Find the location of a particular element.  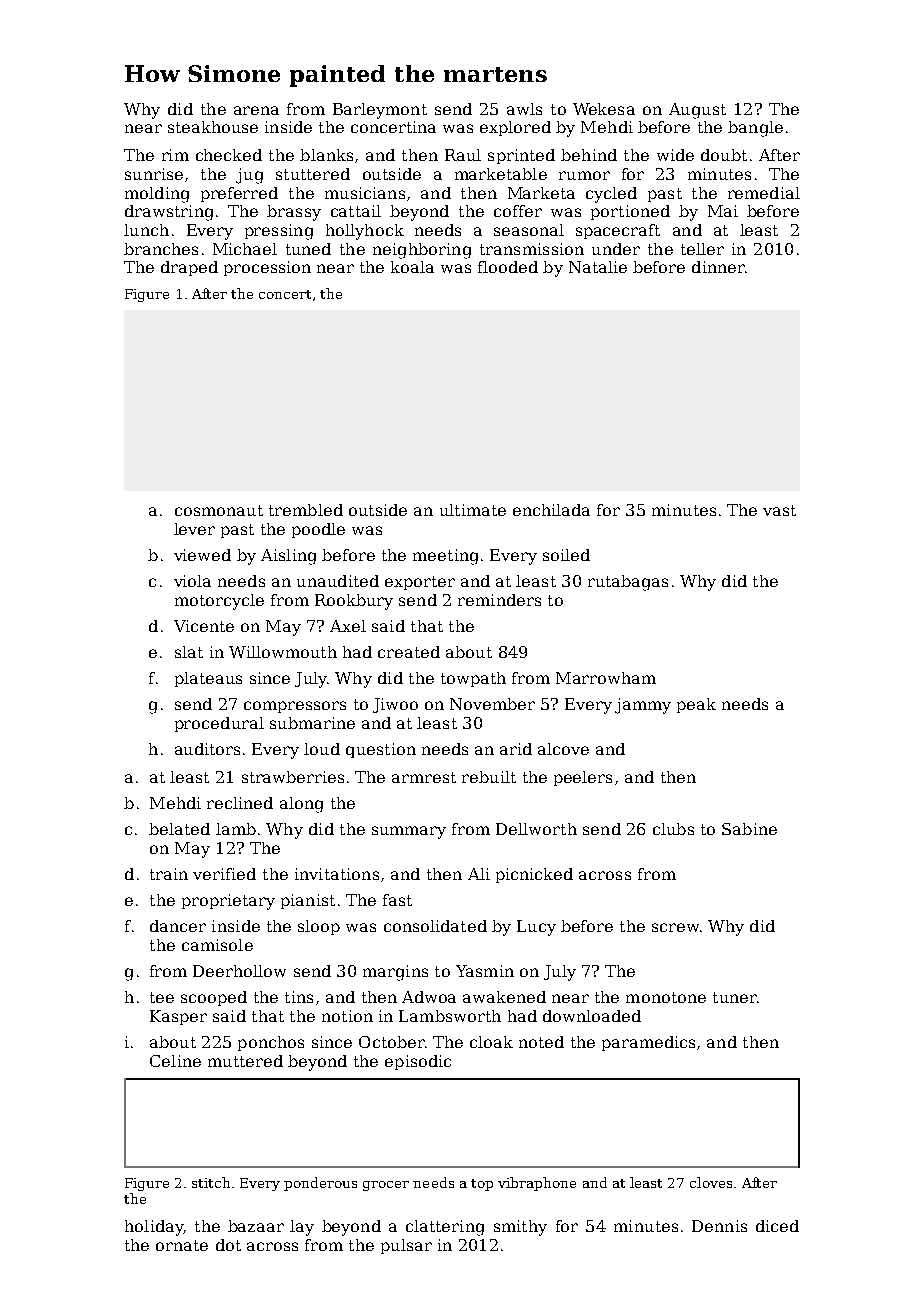

ornate is located at coordinates (182, 1245).
